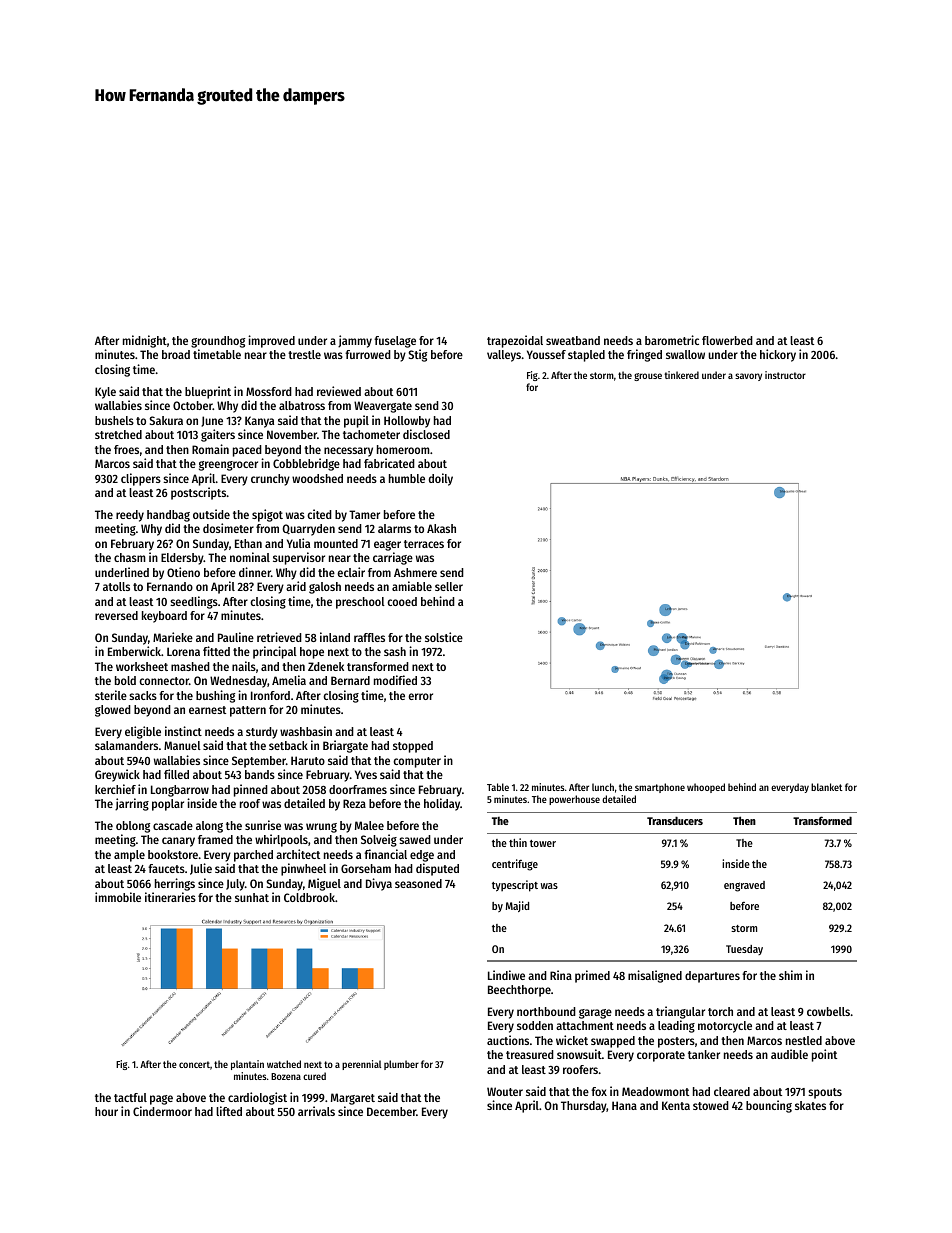 This page has height=1233, width=952. What do you see at coordinates (573, 340) in the page?
I see `sweatband` at bounding box center [573, 340].
